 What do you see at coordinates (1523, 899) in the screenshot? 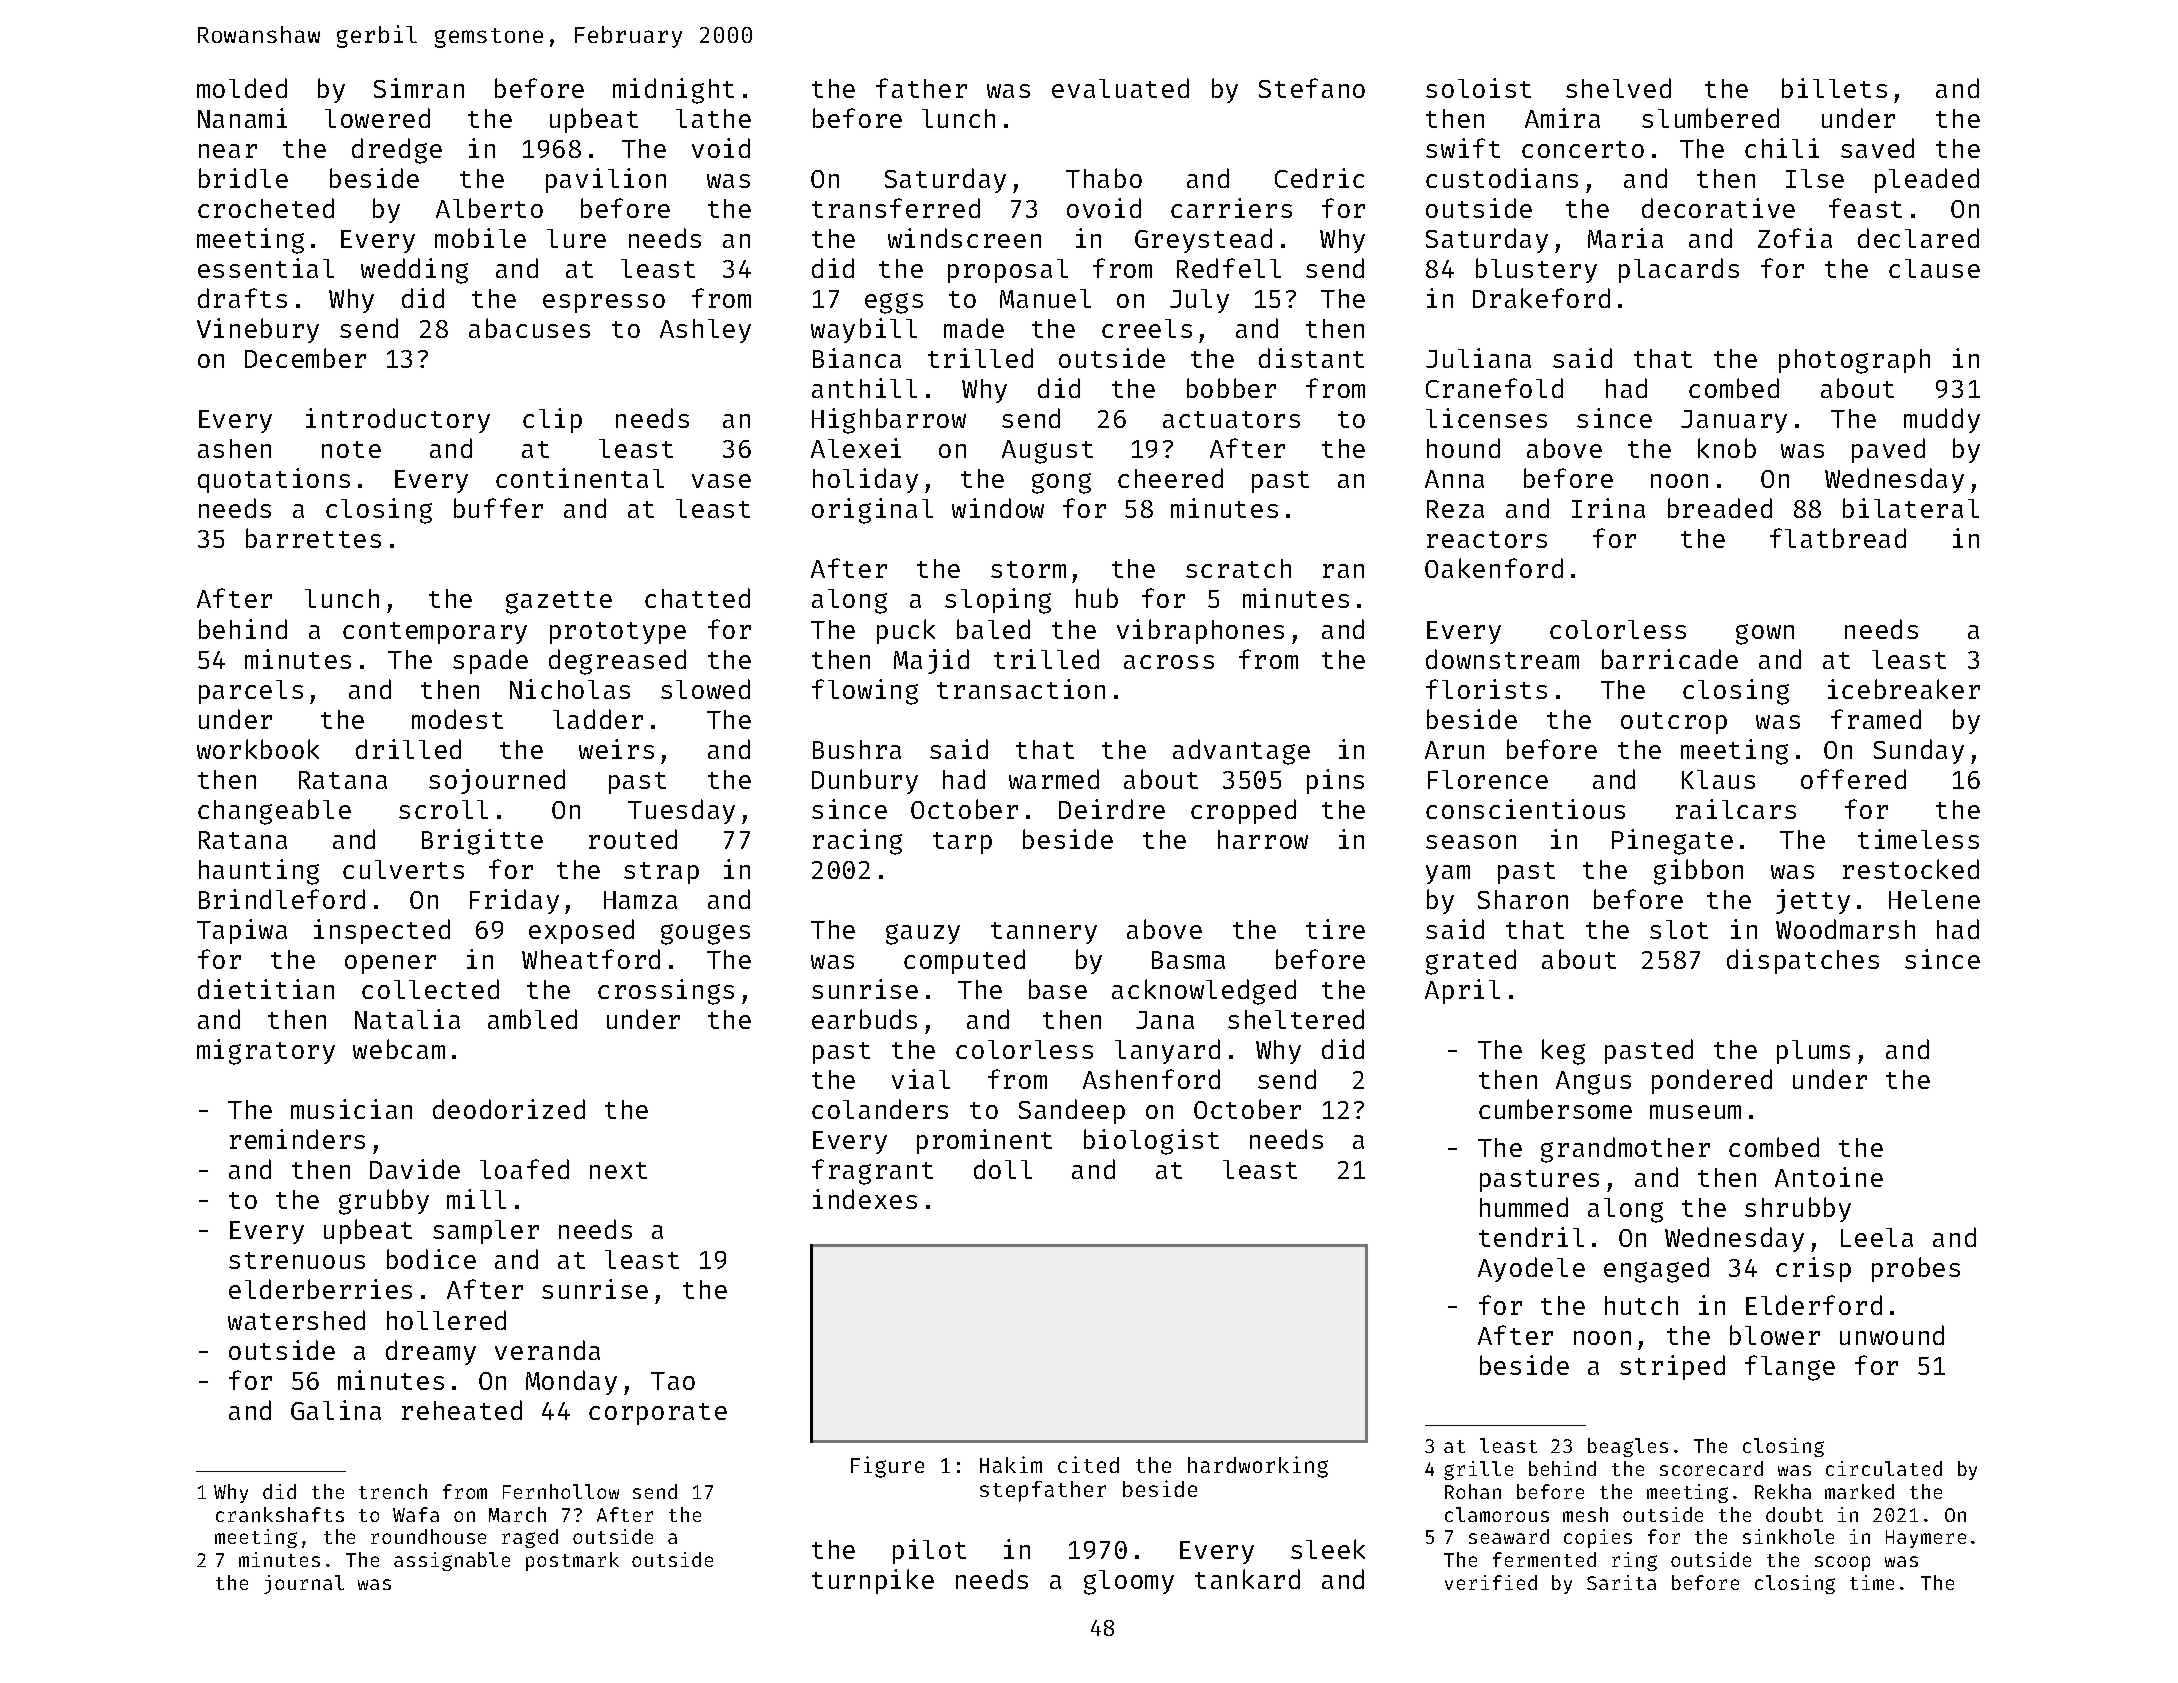
I see `Sharon` at bounding box center [1523, 899].
